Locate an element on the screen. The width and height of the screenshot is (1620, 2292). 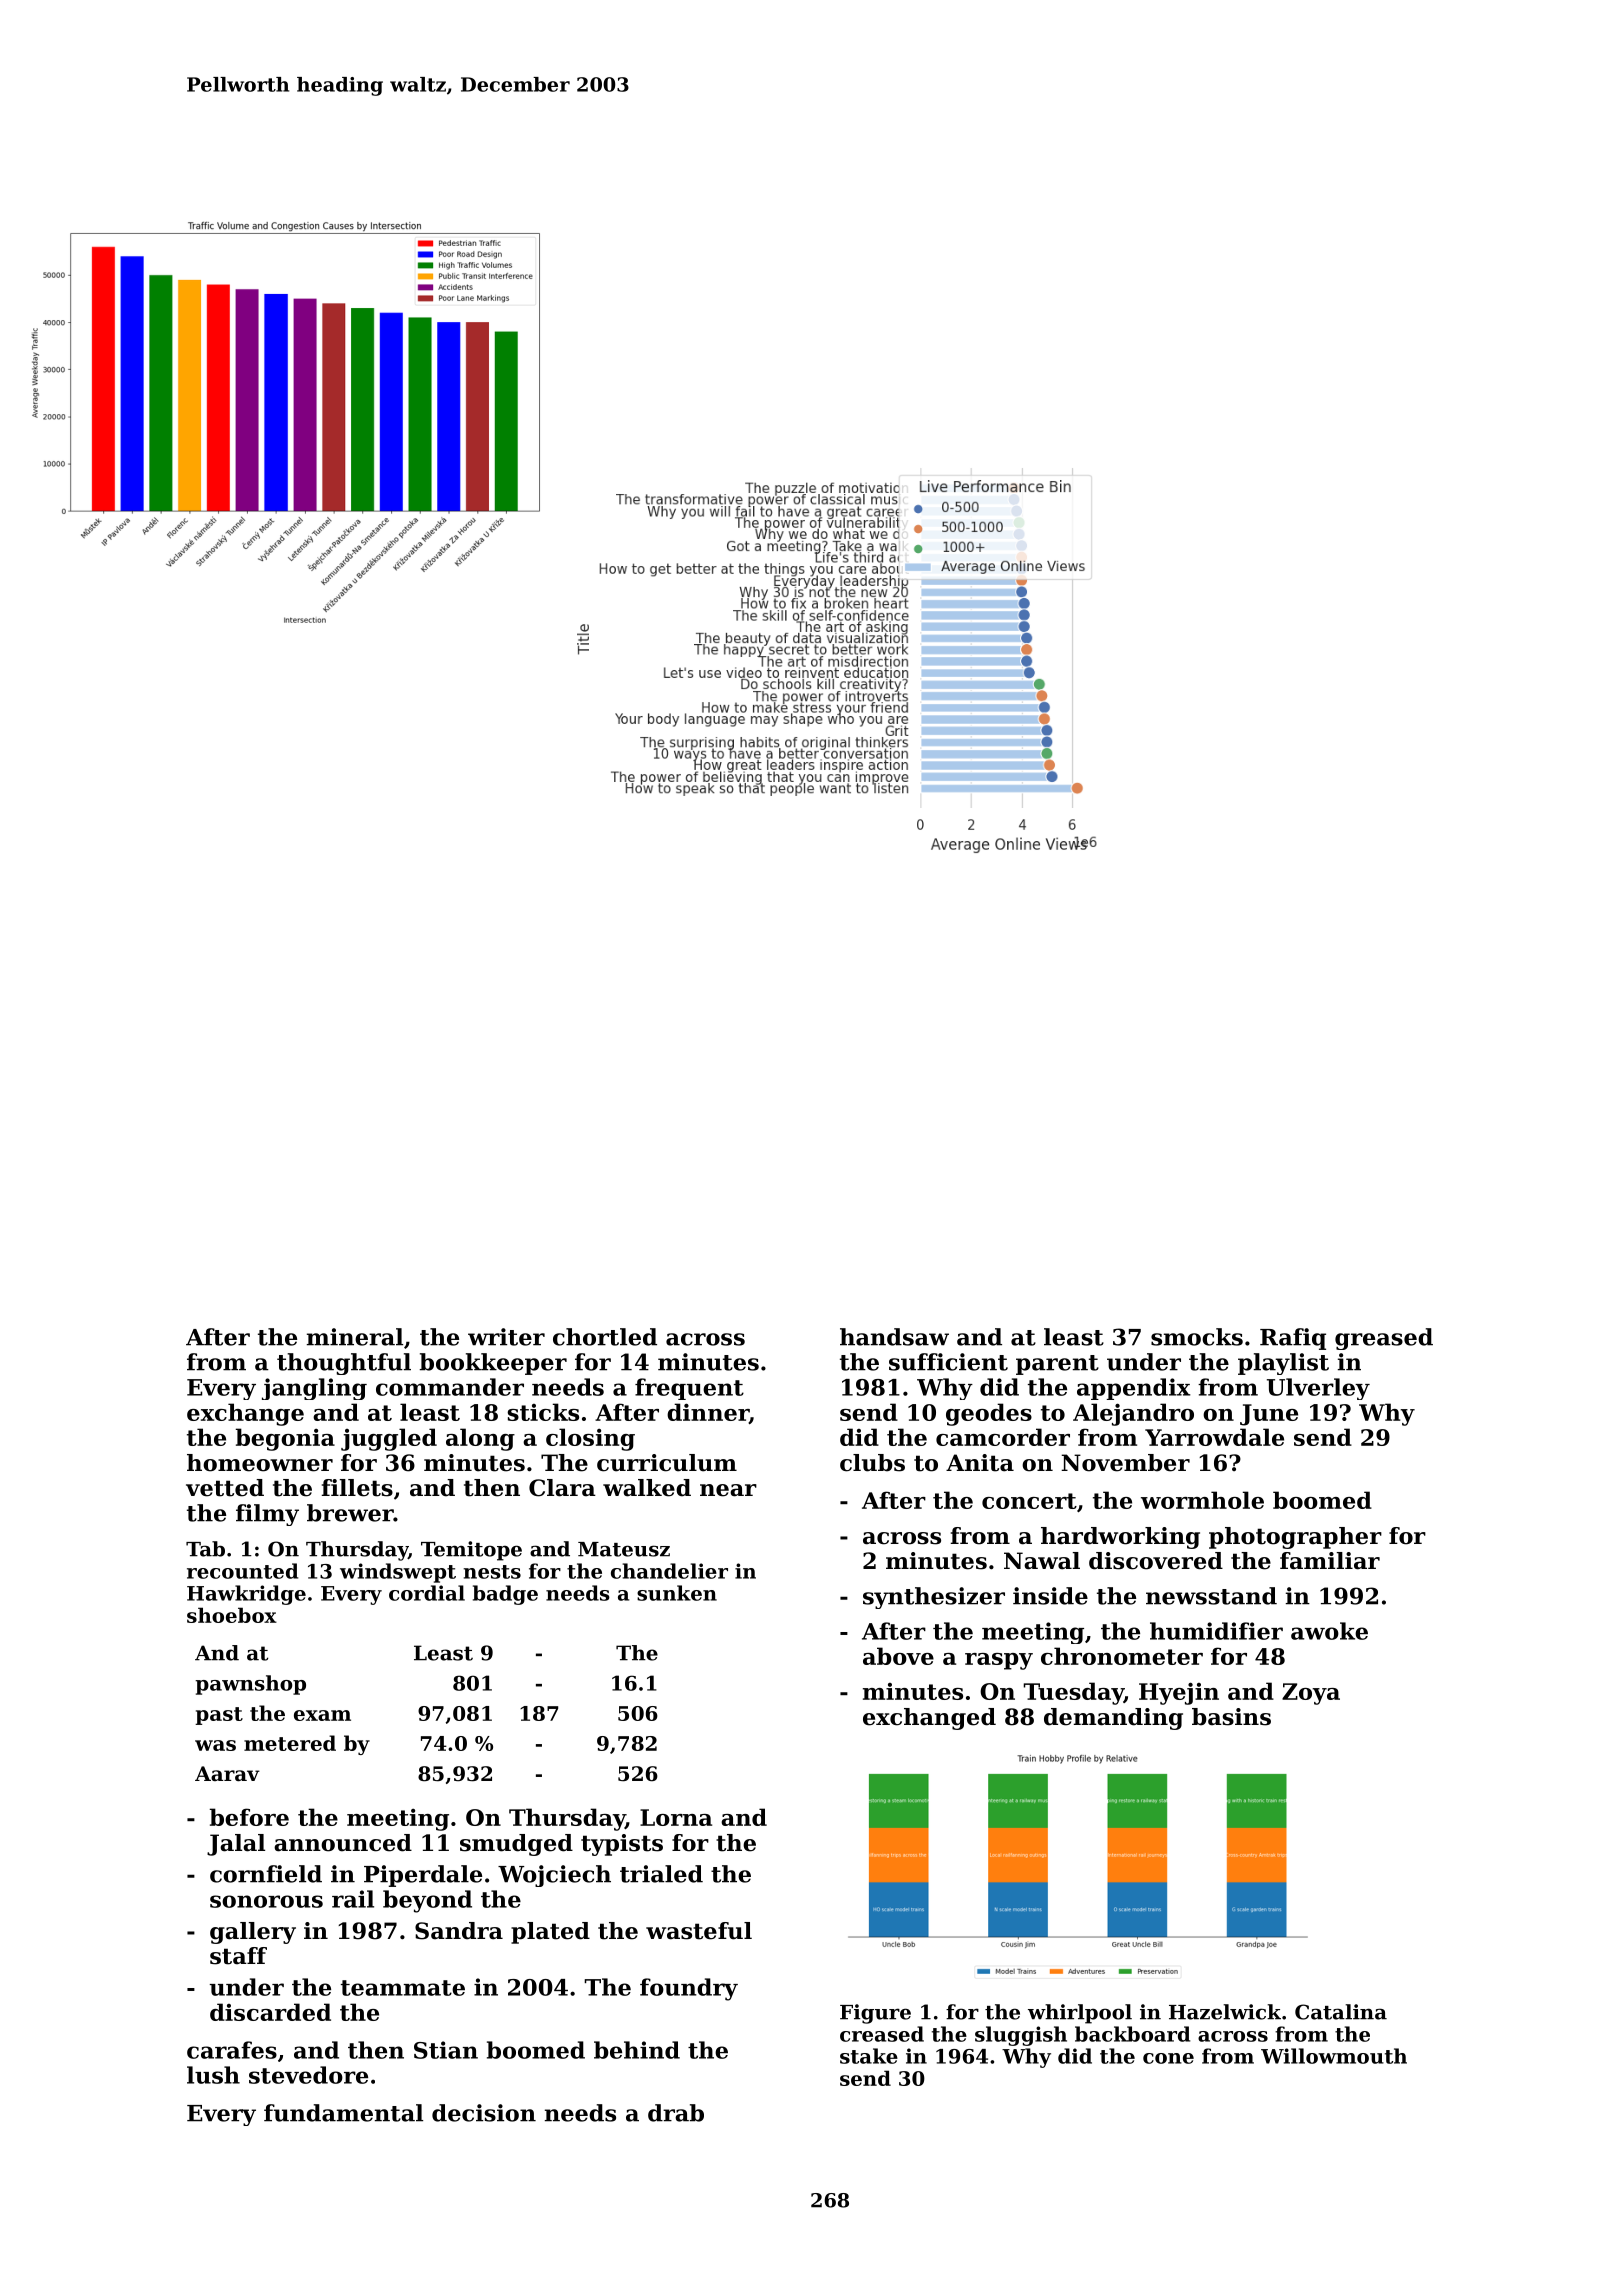
creased is located at coordinates (882, 2034).
